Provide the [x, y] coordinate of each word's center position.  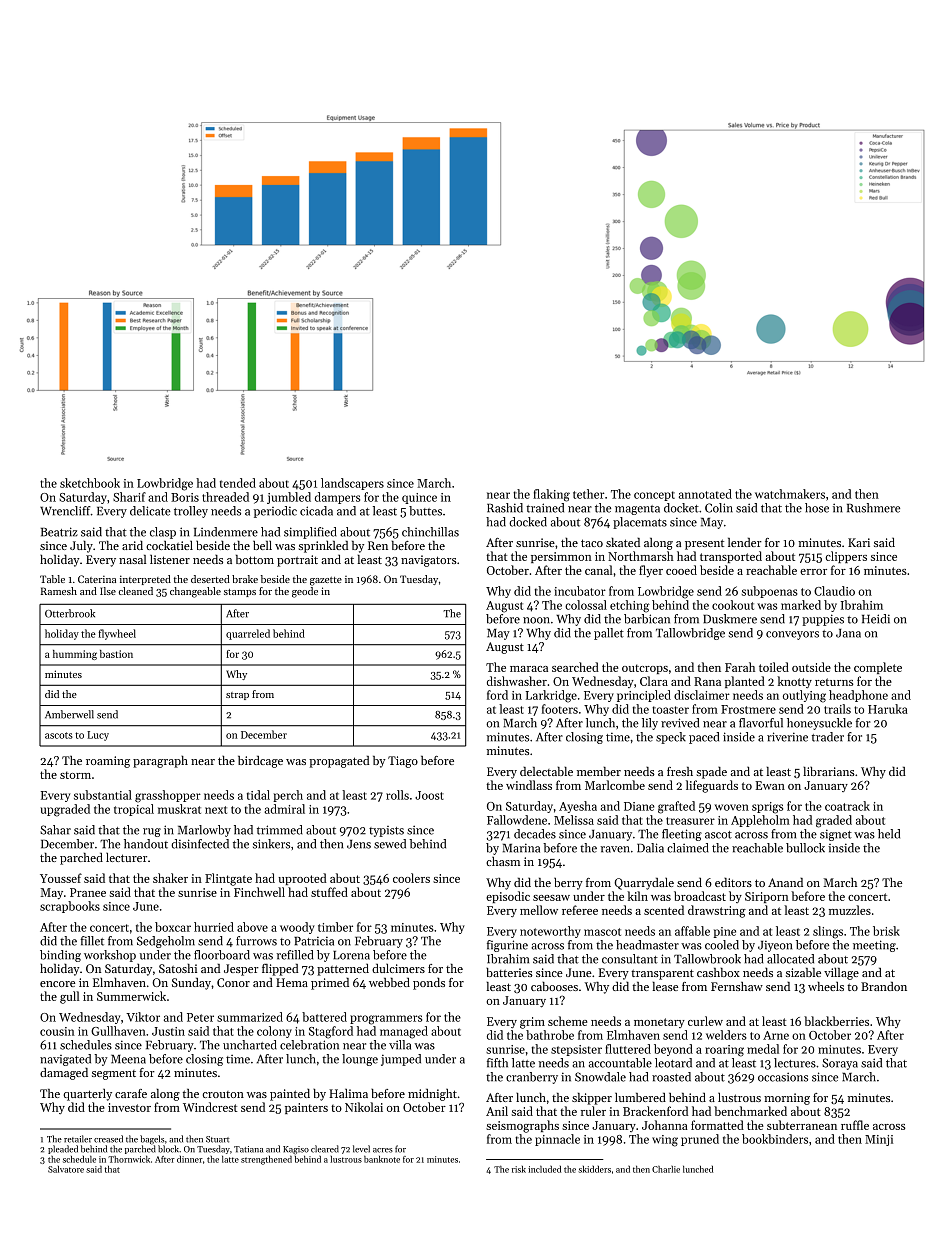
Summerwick [131, 996]
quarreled [248, 634]
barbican [647, 619]
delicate [150, 511]
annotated [705, 494]
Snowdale [600, 1077]
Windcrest [210, 1107]
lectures [795, 1063]
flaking [551, 495]
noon [536, 620]
